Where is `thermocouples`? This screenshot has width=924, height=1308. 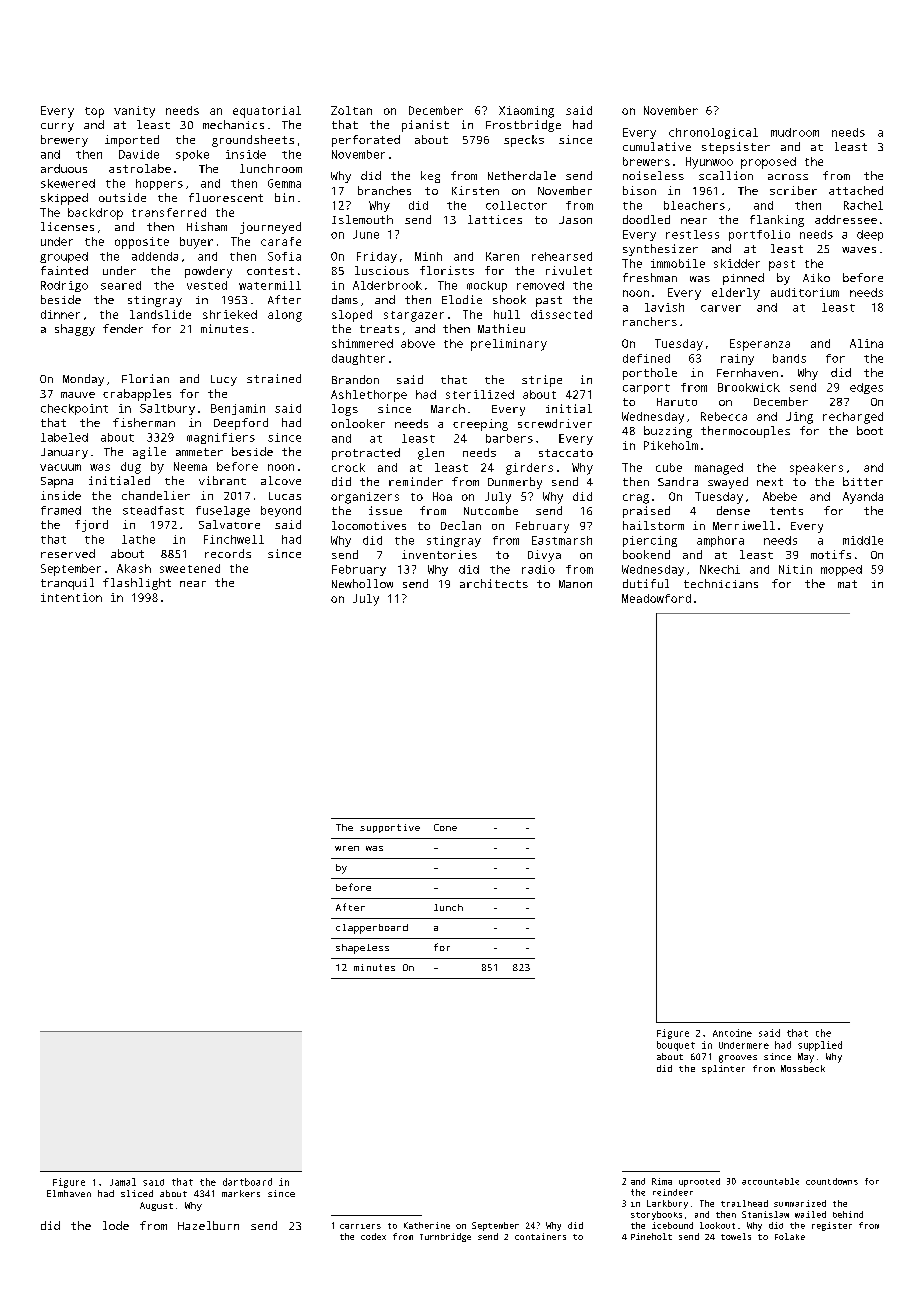 thermocouples is located at coordinates (745, 432).
